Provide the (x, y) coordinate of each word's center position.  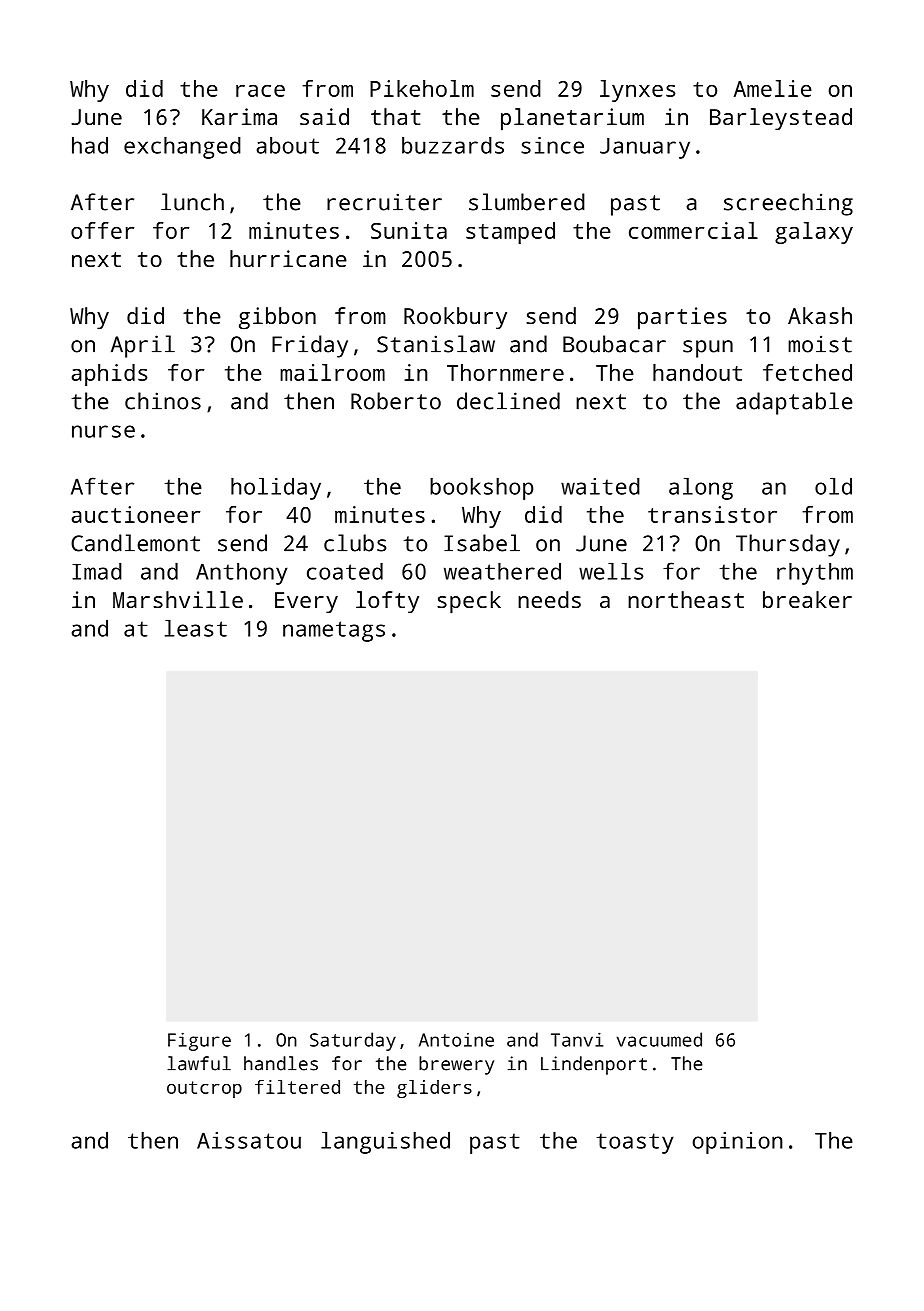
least (196, 628)
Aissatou (249, 1140)
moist (820, 344)
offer (102, 230)
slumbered (527, 202)
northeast (686, 599)
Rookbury (455, 318)
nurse (103, 431)
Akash (820, 315)
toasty (635, 1143)
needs (549, 599)
